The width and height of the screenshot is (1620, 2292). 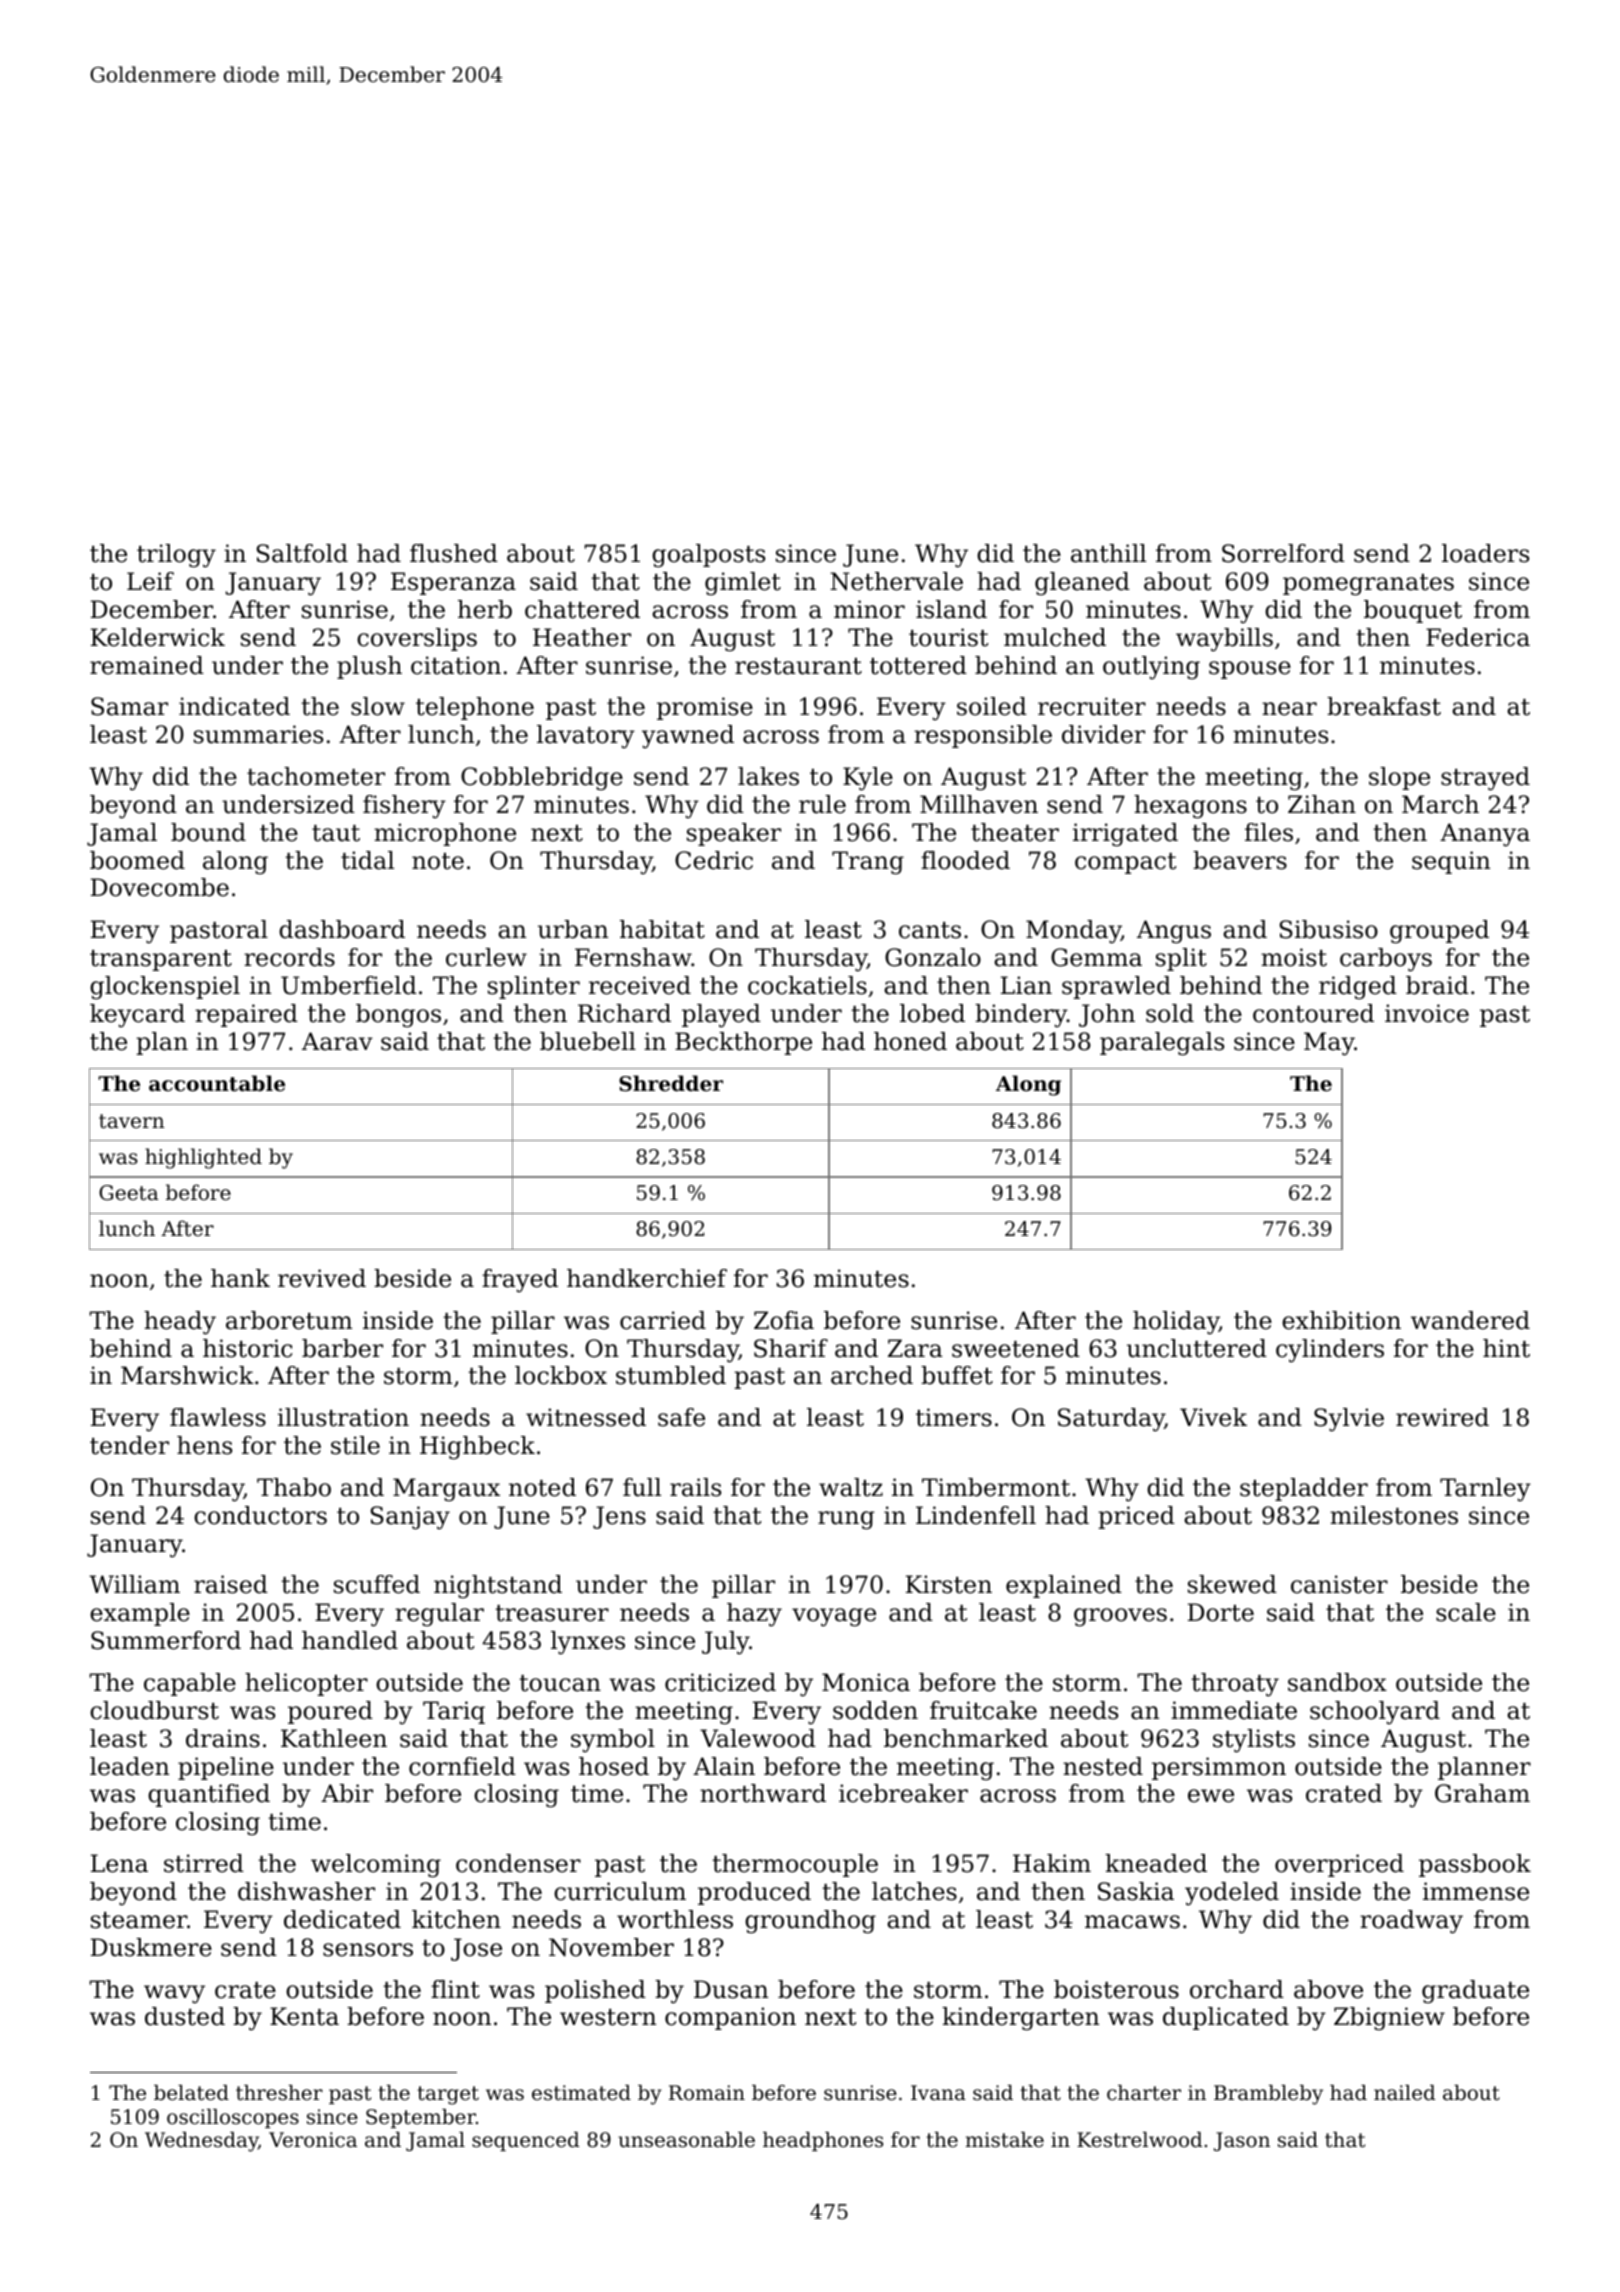 I want to click on Zofia, so click(x=784, y=1320).
